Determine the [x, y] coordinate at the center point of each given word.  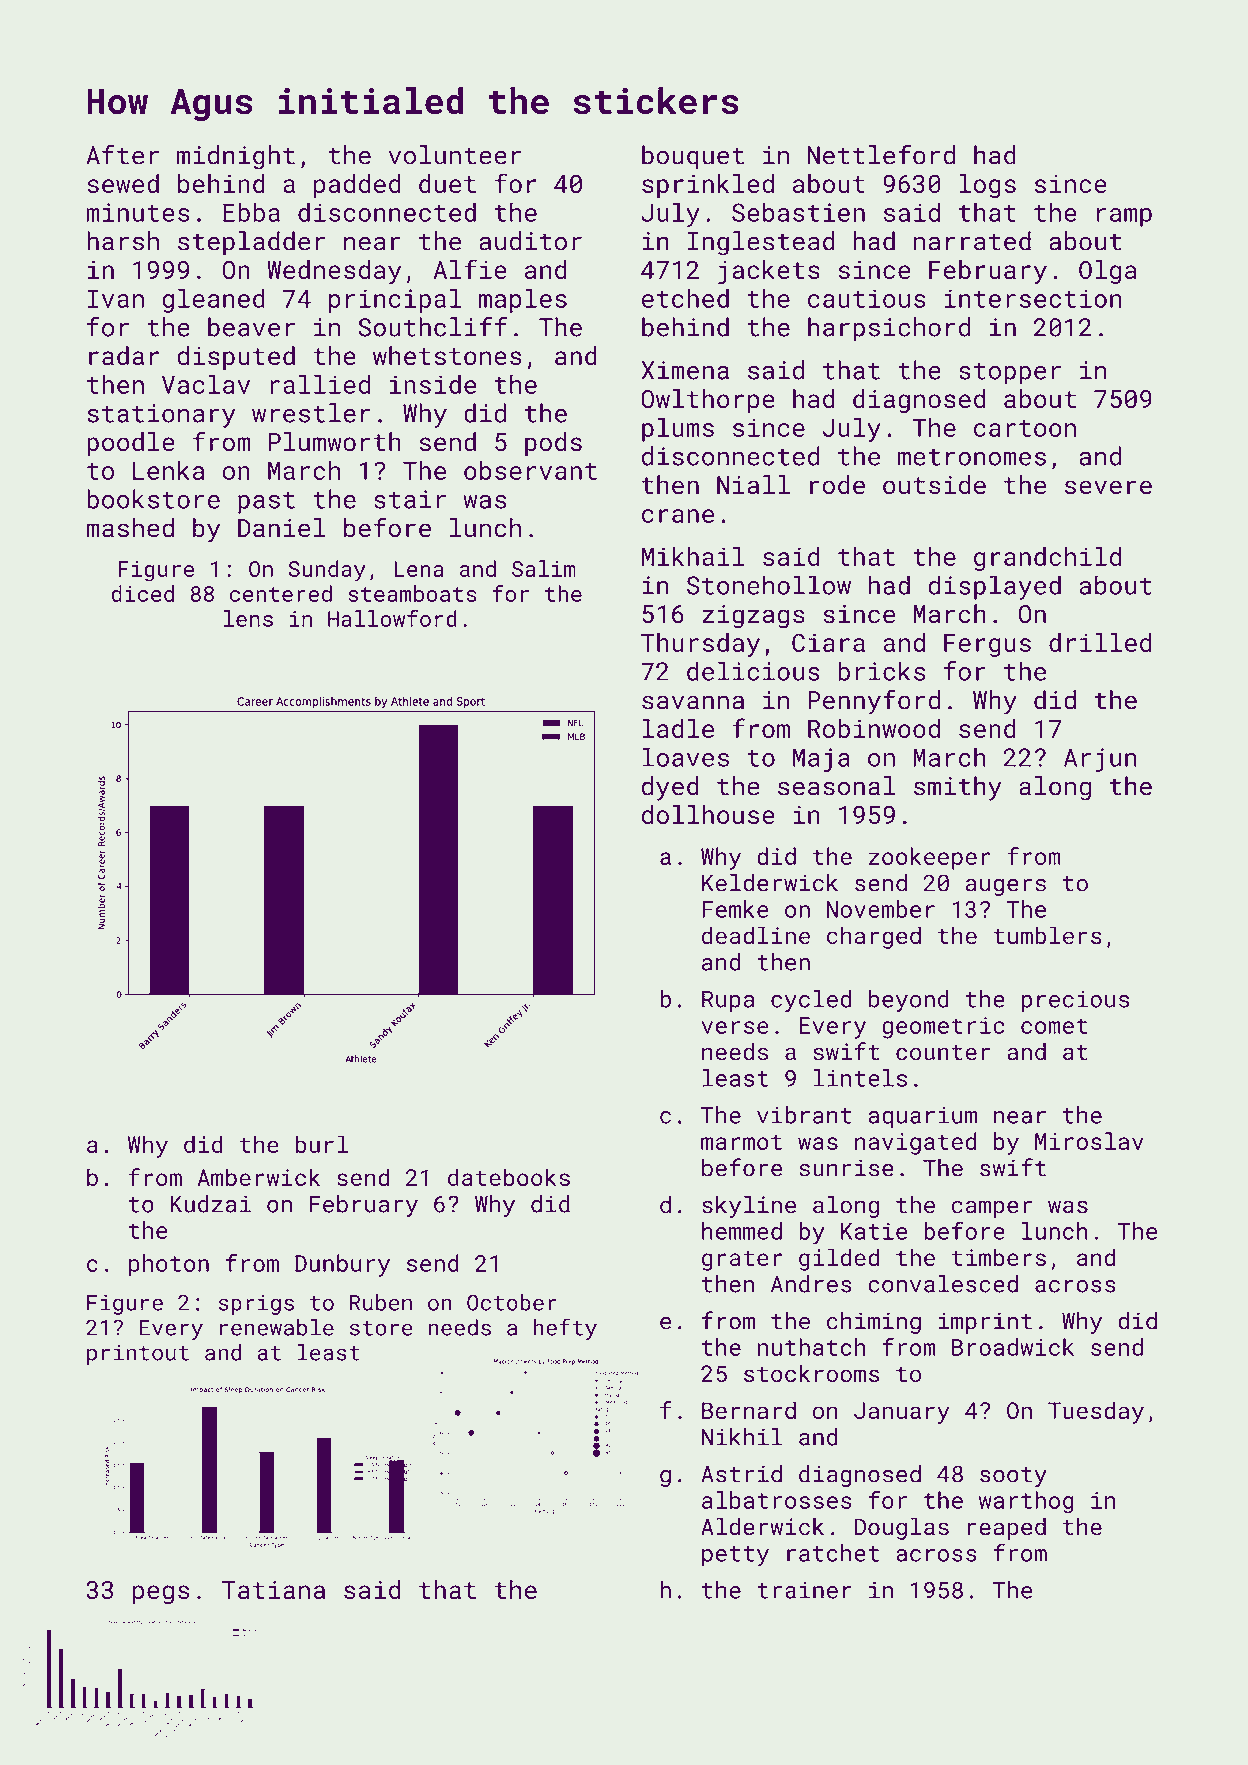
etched [685, 298]
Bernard [749, 1410]
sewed [123, 183]
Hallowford [392, 618]
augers [1006, 887]
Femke [735, 909]
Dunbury [342, 1265]
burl [321, 1144]
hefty [565, 1329]
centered [281, 593]
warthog [1026, 1502]
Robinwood [874, 728]
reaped [1007, 1528]
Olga [1108, 272]
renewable [277, 1327]
